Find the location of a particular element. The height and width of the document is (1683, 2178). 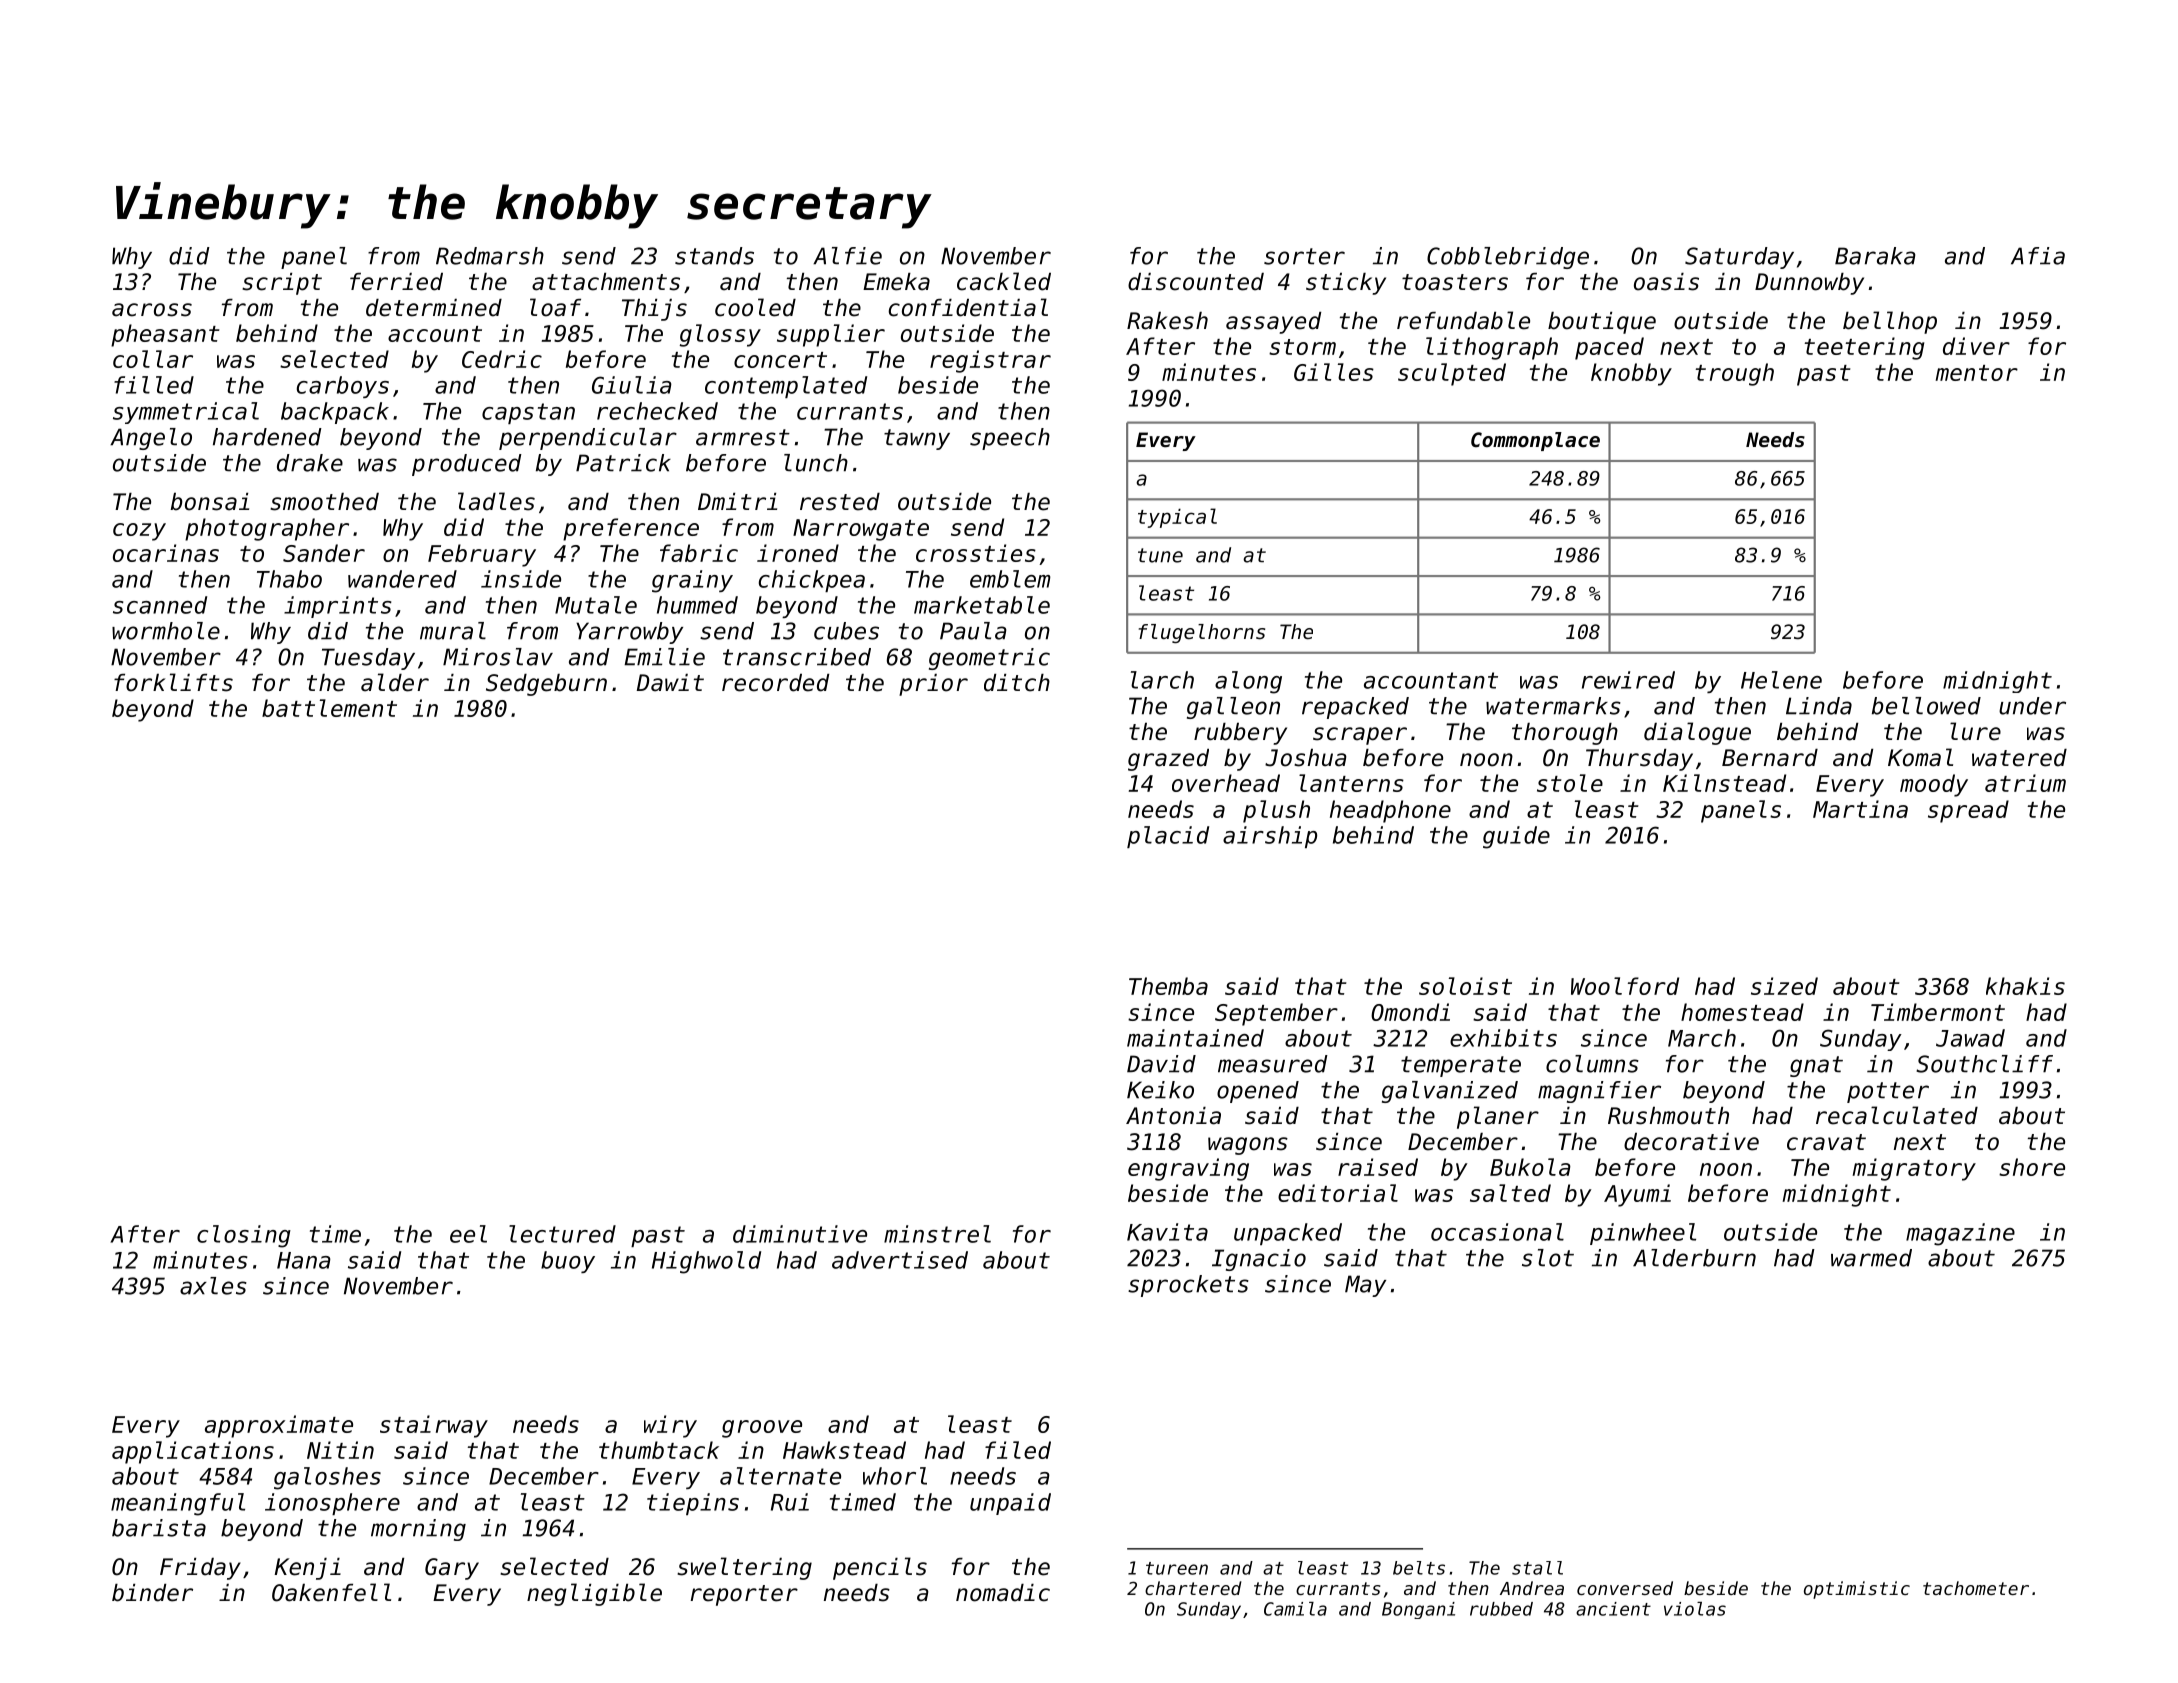

binder is located at coordinates (152, 1593).
